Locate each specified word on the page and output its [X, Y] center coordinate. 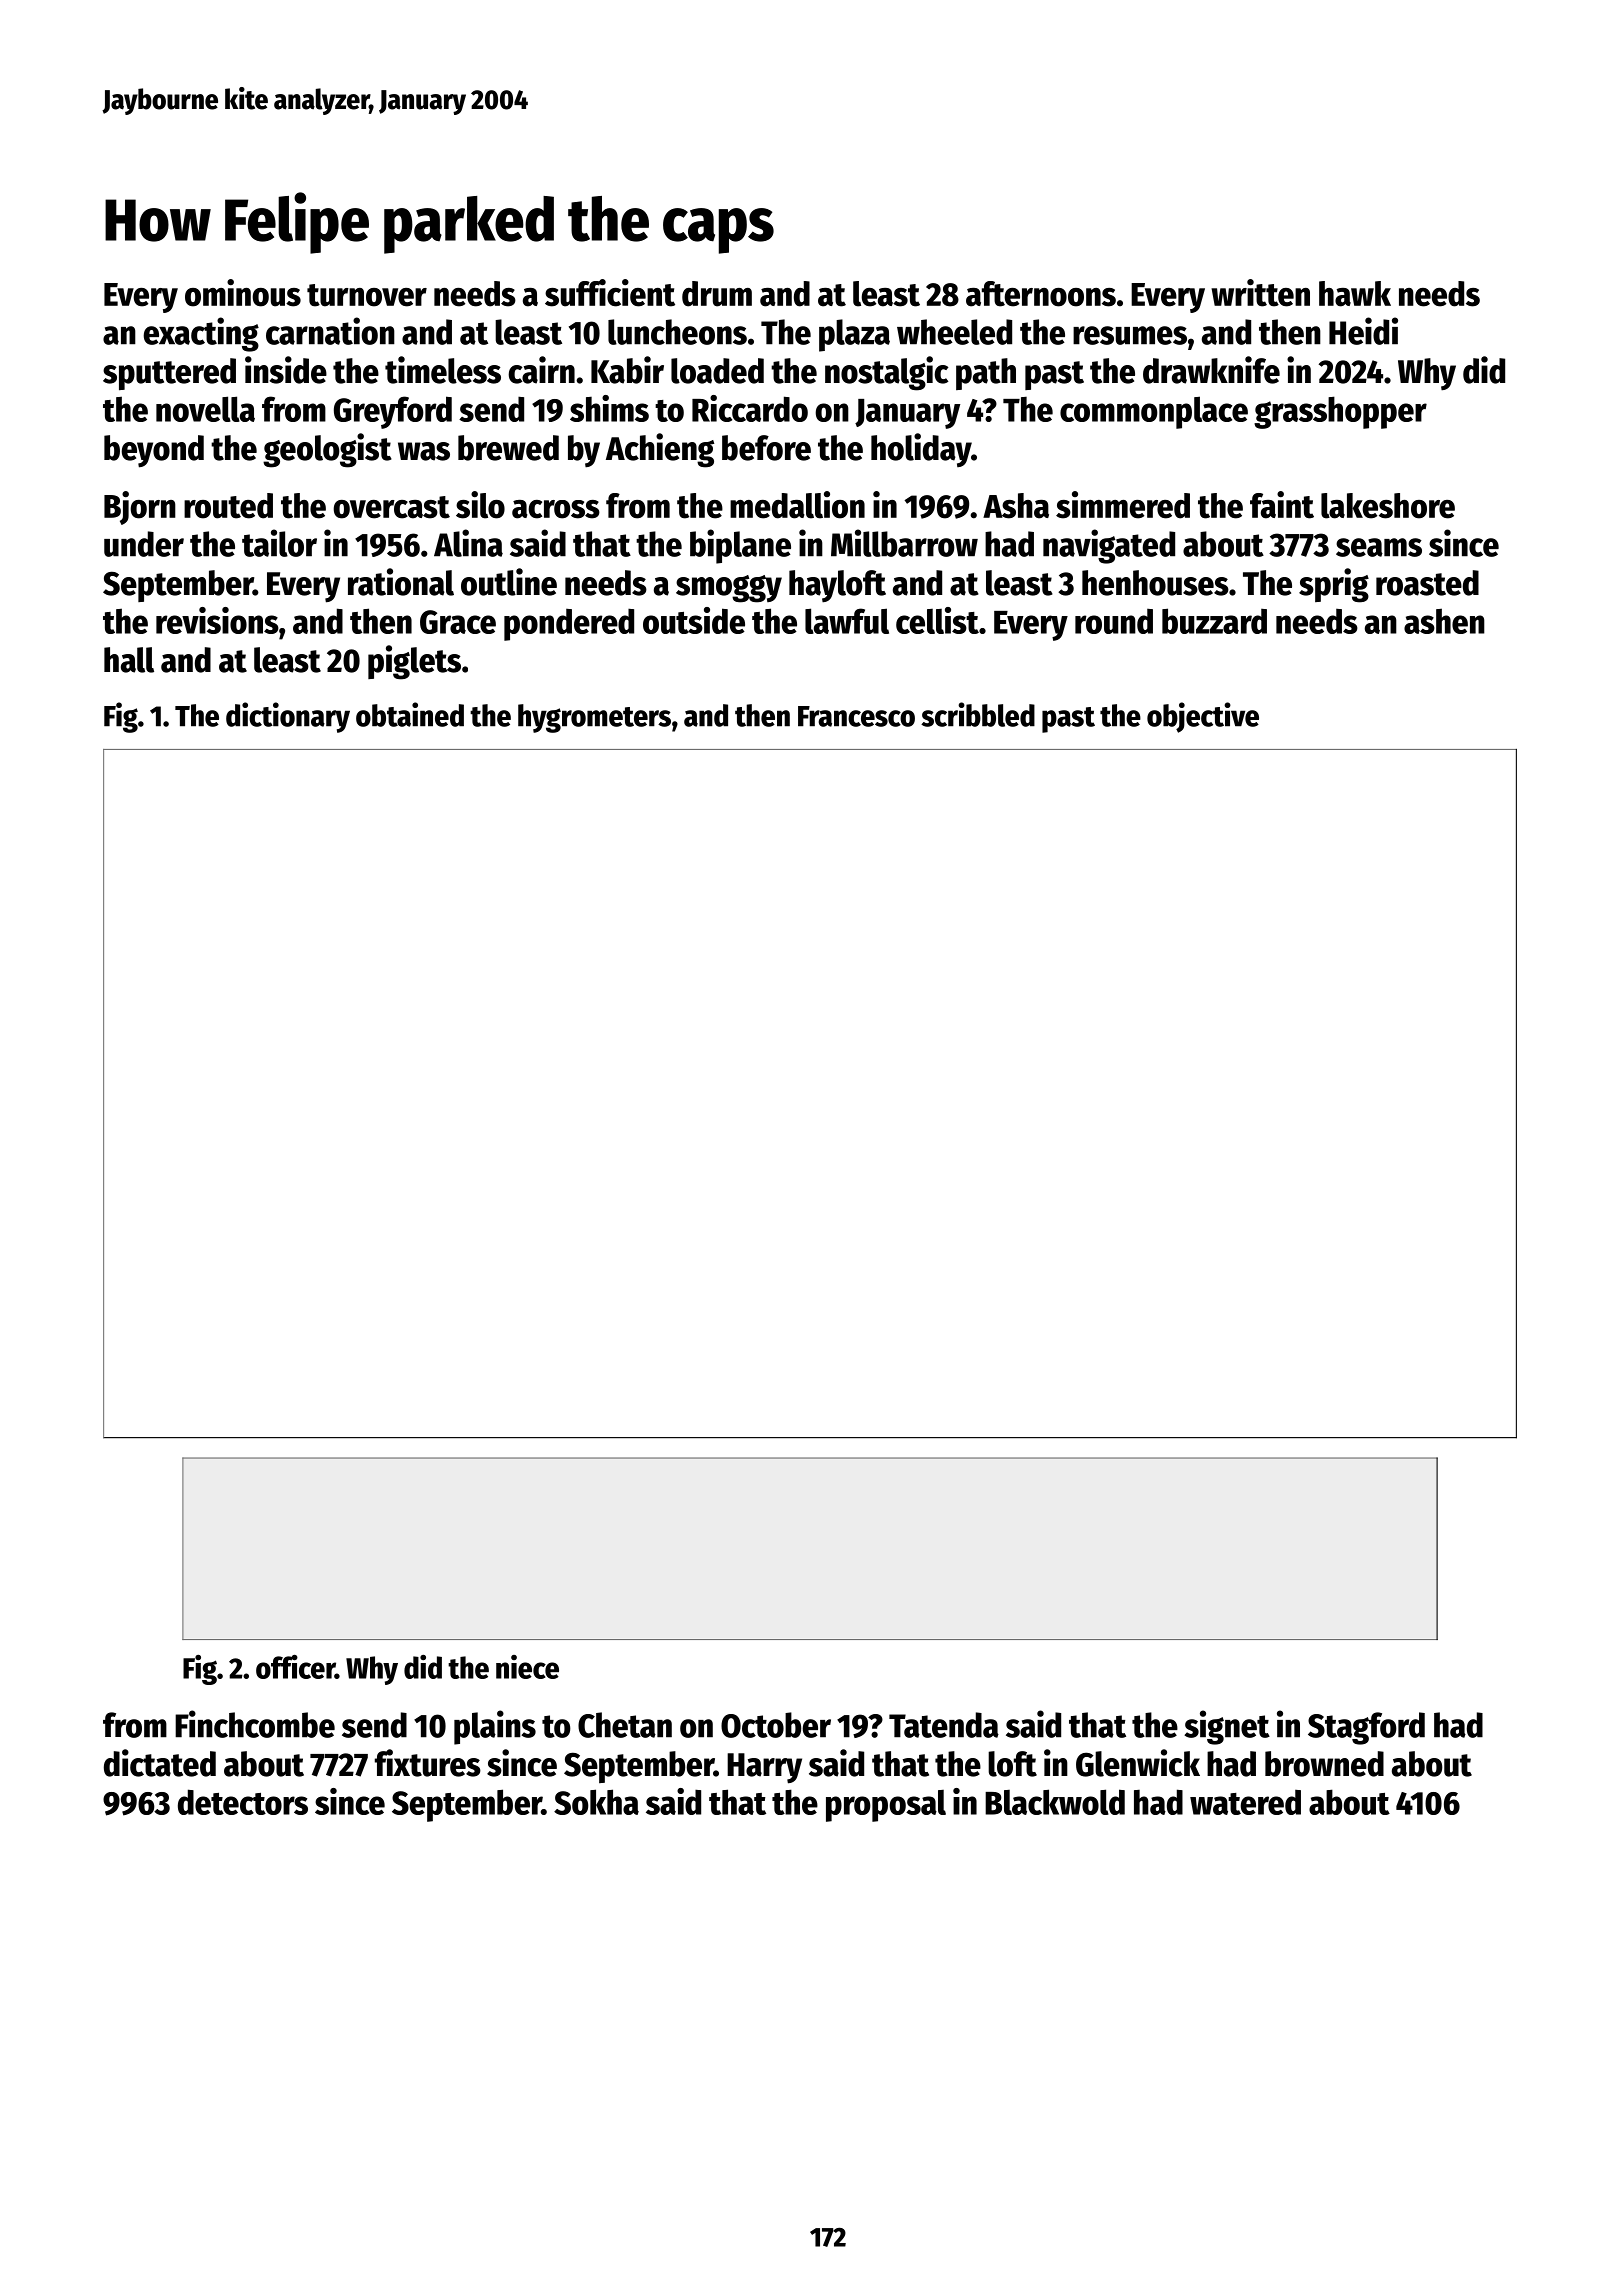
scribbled [978, 714]
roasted [1427, 583]
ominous [243, 293]
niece [527, 1667]
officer [295, 1667]
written [1260, 293]
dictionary [288, 717]
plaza [854, 335]
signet [1227, 1727]
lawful [847, 621]
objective [1203, 717]
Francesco [856, 716]
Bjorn [140, 508]
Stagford [1366, 1728]
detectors [243, 1802]
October [776, 1725]
